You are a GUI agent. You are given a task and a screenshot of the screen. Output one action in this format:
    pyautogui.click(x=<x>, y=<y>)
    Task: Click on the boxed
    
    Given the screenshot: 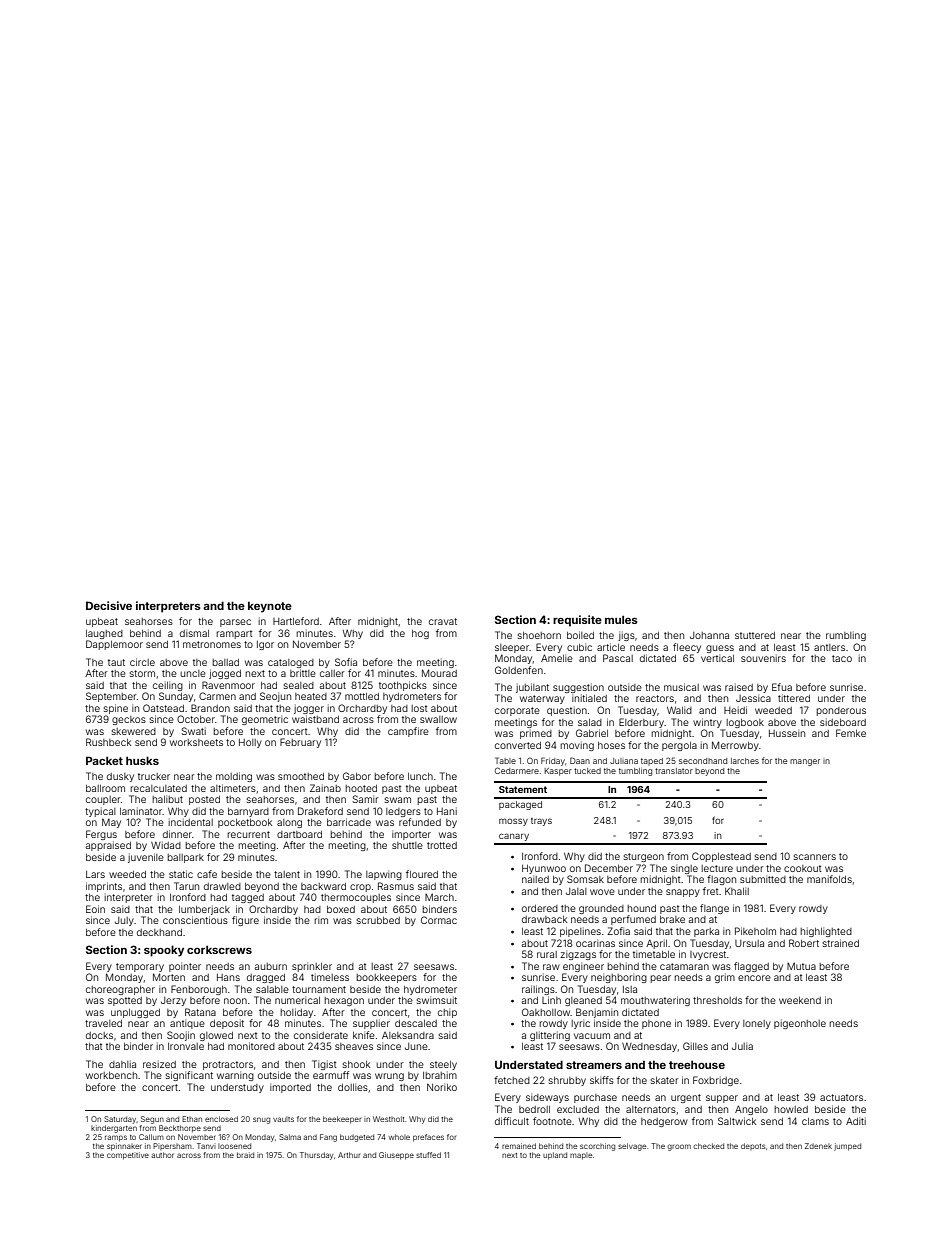 What is the action you would take?
    pyautogui.click(x=341, y=909)
